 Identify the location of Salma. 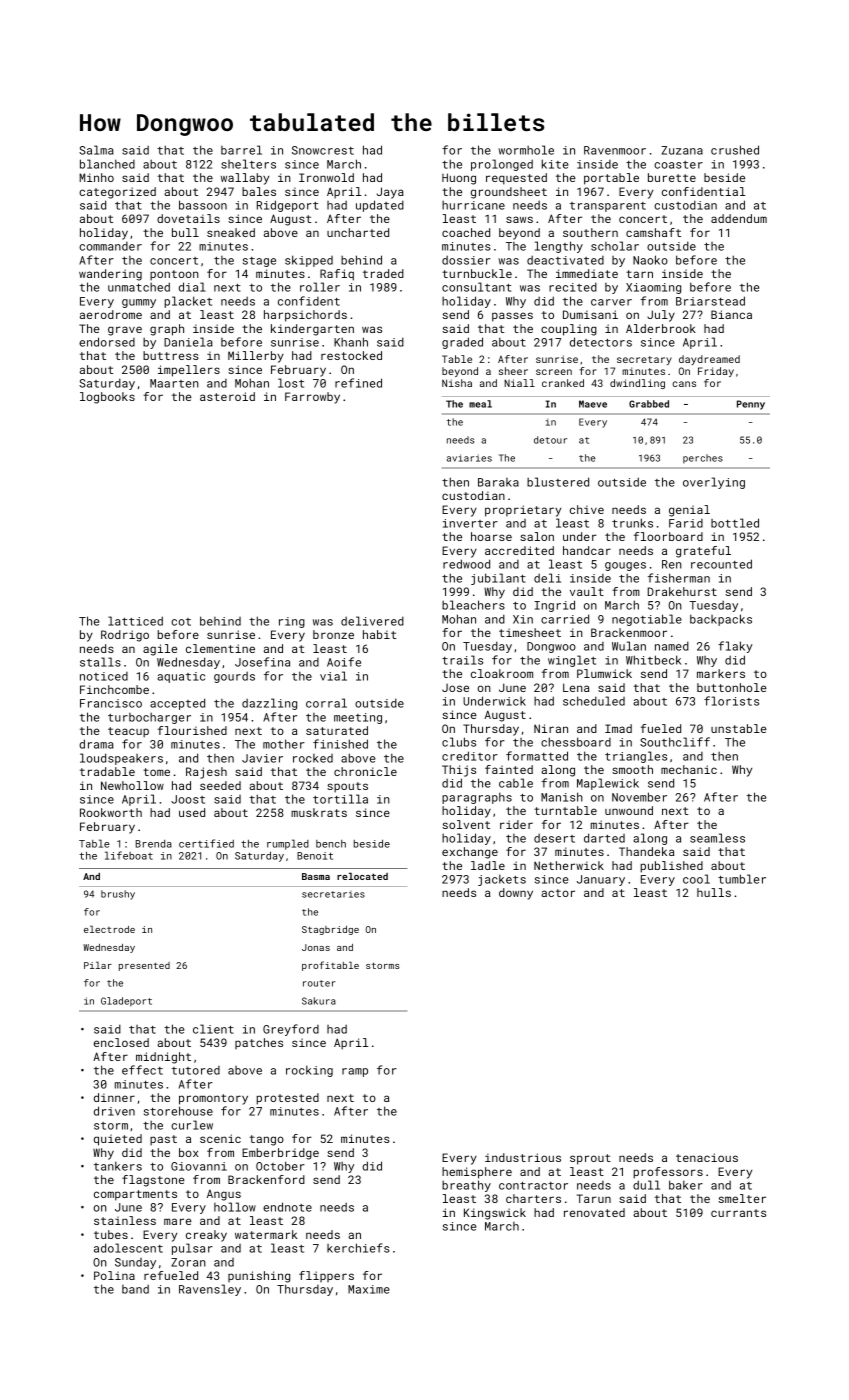
(96, 150).
